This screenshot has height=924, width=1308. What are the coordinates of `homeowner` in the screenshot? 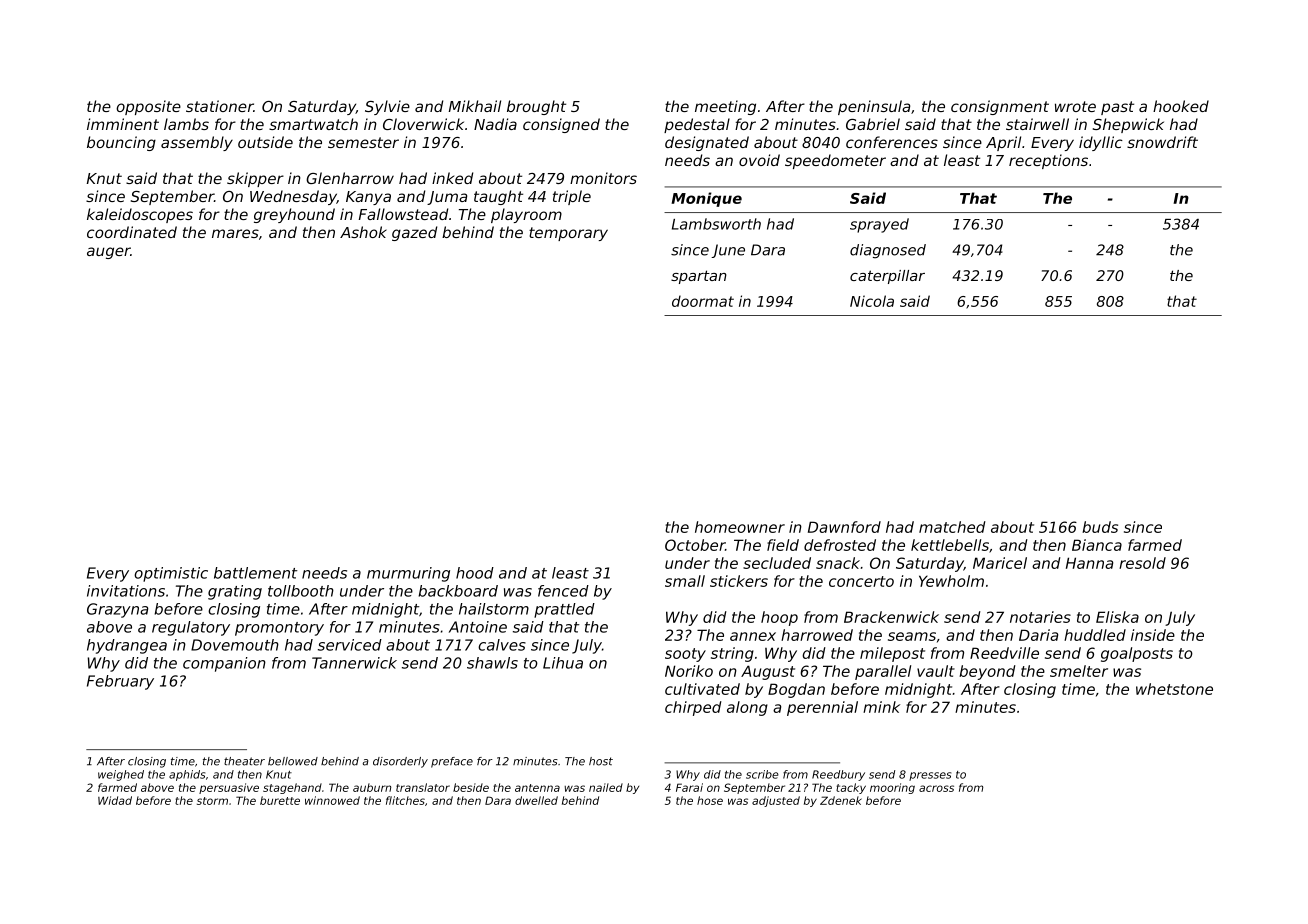 It's located at (740, 527).
